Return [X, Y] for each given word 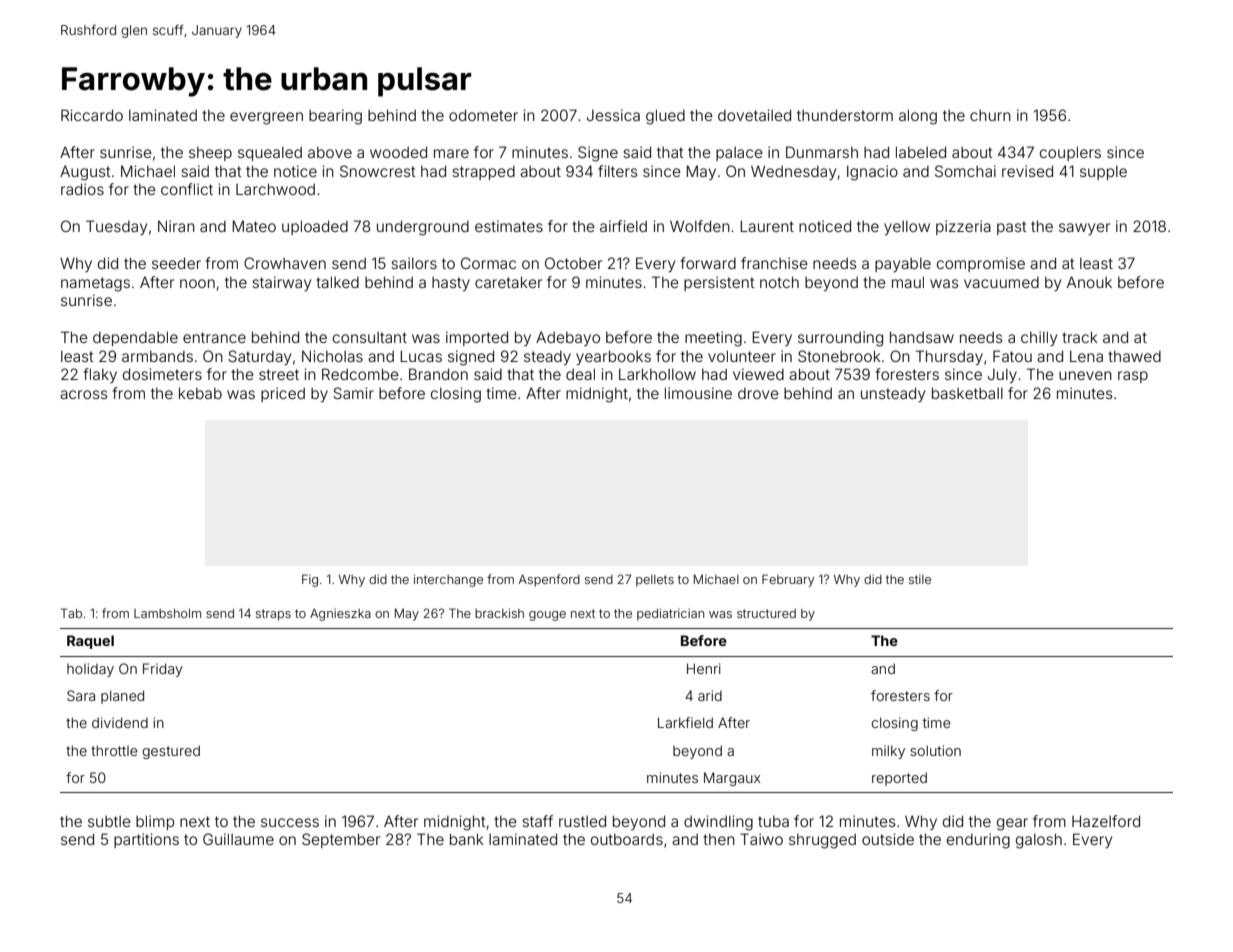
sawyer [1084, 229]
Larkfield [685, 722]
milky [888, 752]
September [341, 840]
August [85, 173]
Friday [163, 670]
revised [1027, 171]
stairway [281, 283]
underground [423, 228]
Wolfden [700, 226]
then [719, 839]
